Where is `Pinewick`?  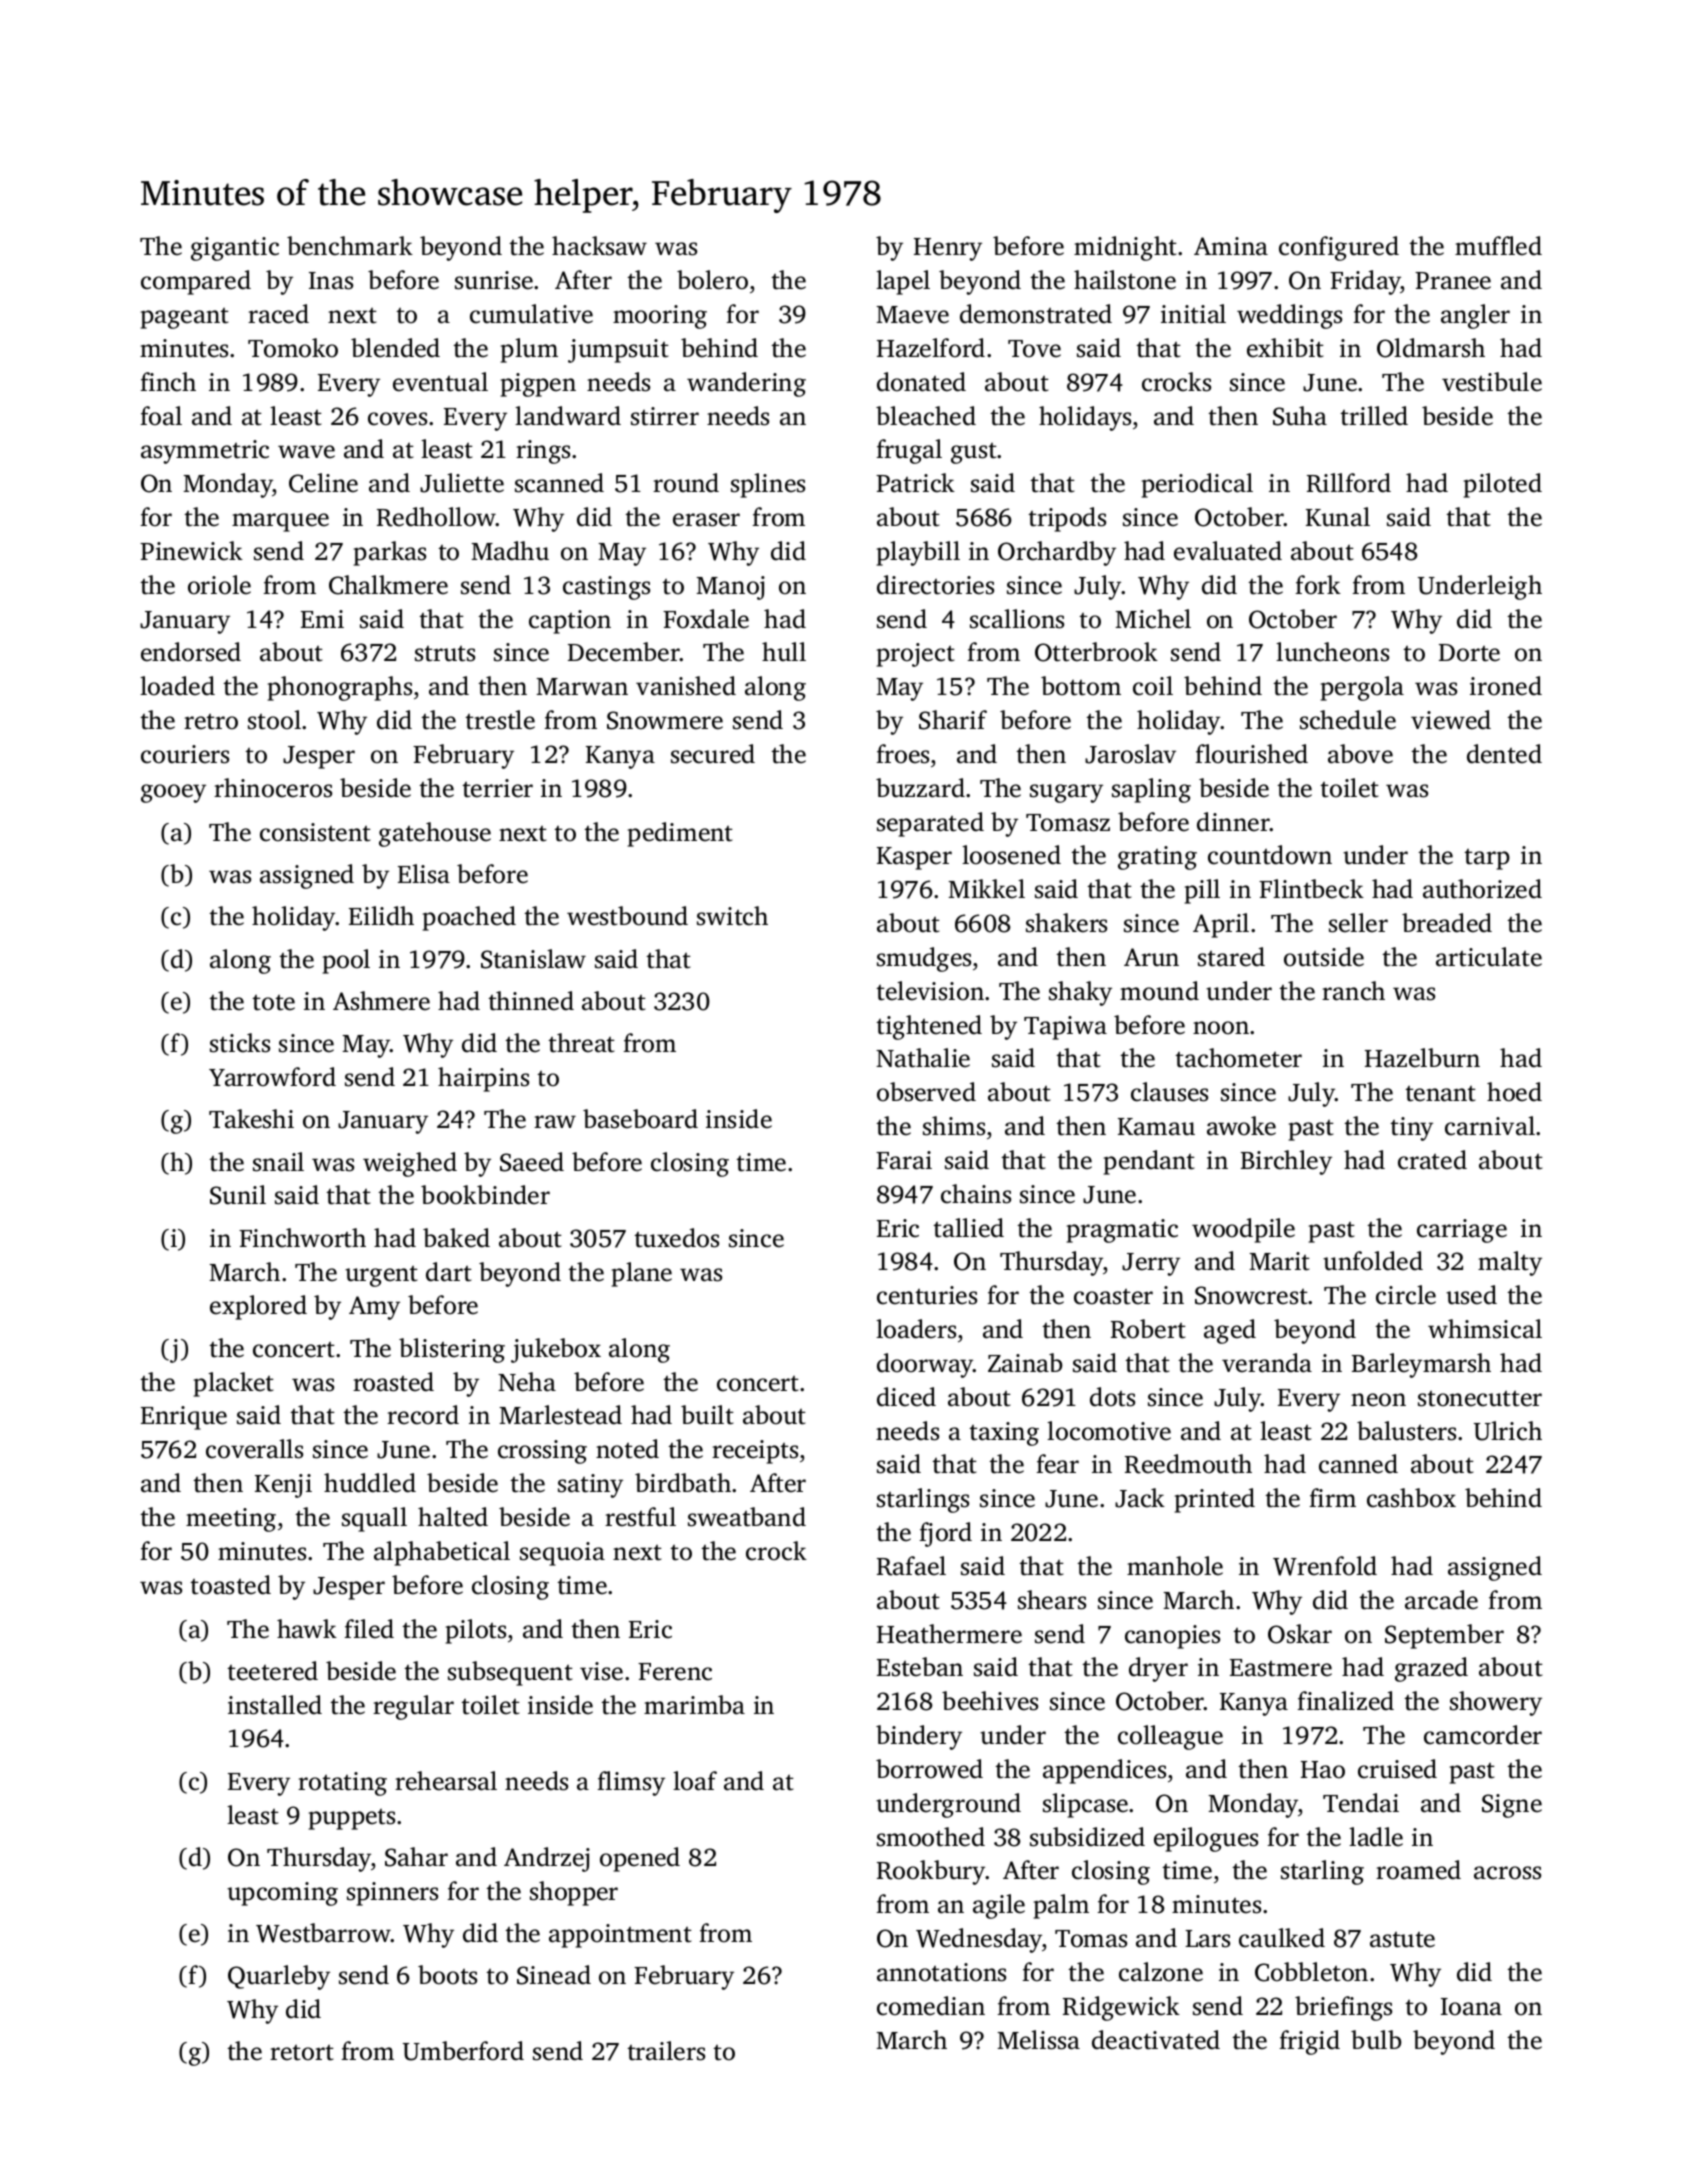
Pinewick is located at coordinates (191, 551).
